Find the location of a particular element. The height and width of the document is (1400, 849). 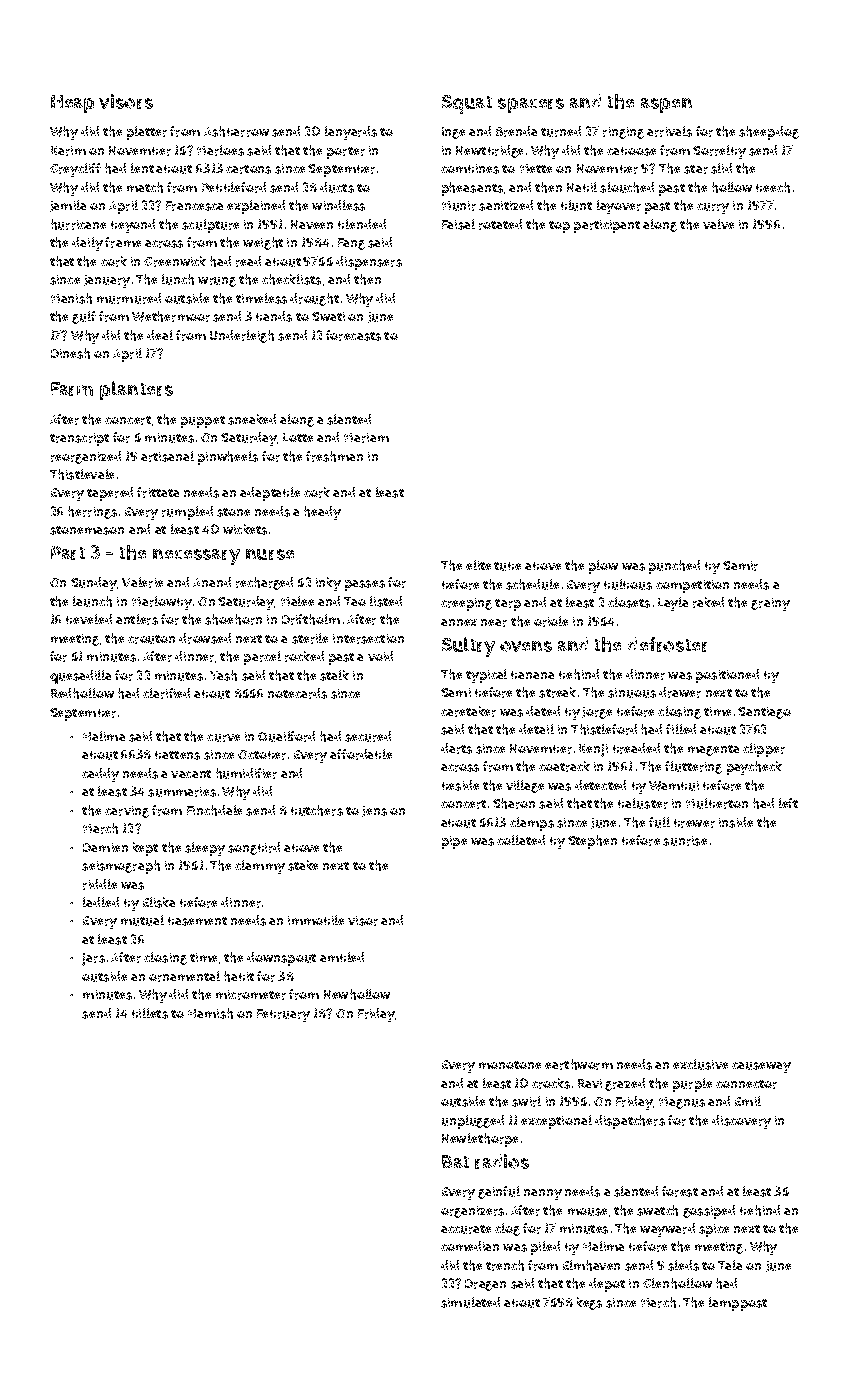

punched is located at coordinates (674, 567).
